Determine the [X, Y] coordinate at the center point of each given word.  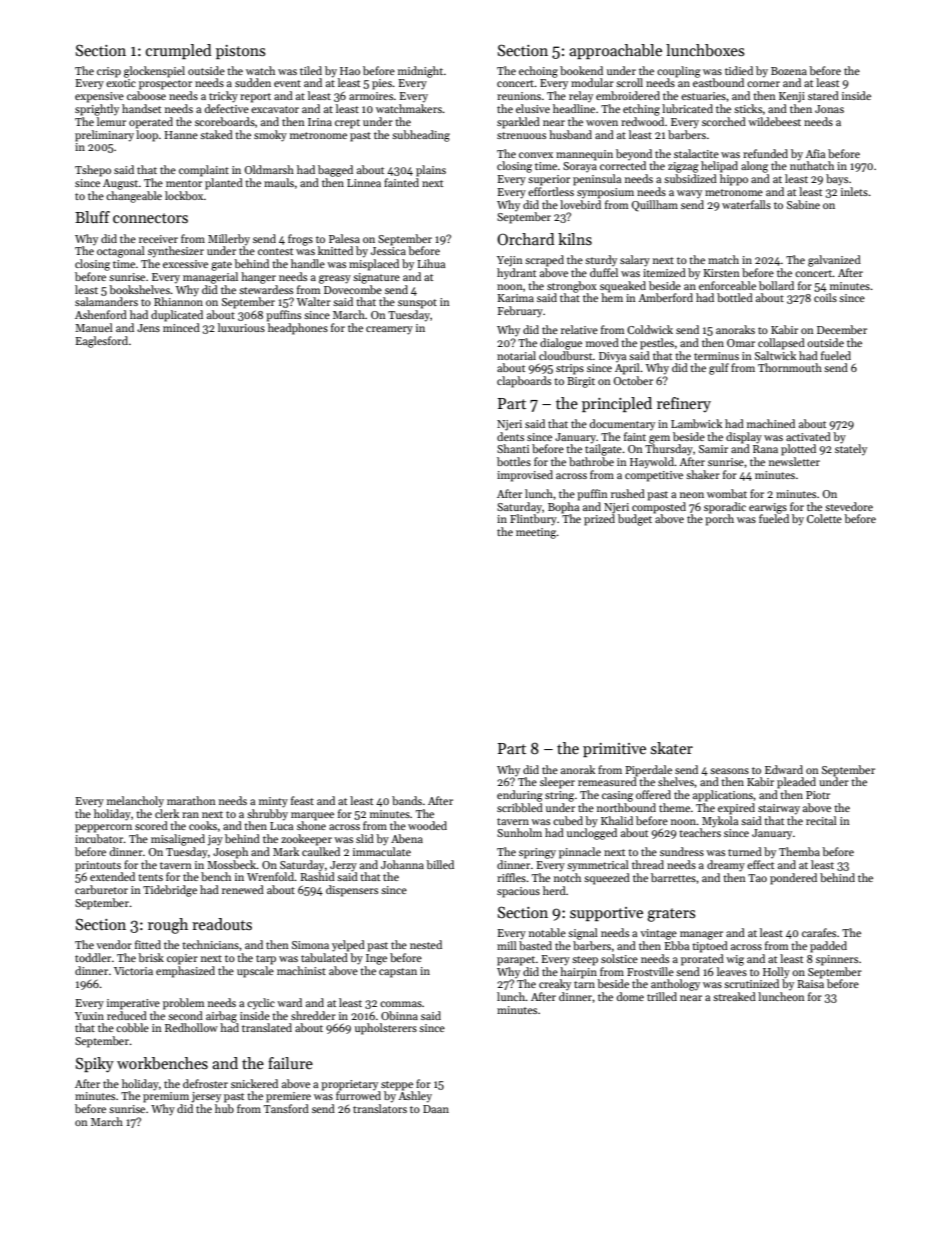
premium [166, 1097]
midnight [420, 72]
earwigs [768, 508]
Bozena [789, 71]
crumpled [179, 51]
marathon [191, 800]
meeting [536, 533]
